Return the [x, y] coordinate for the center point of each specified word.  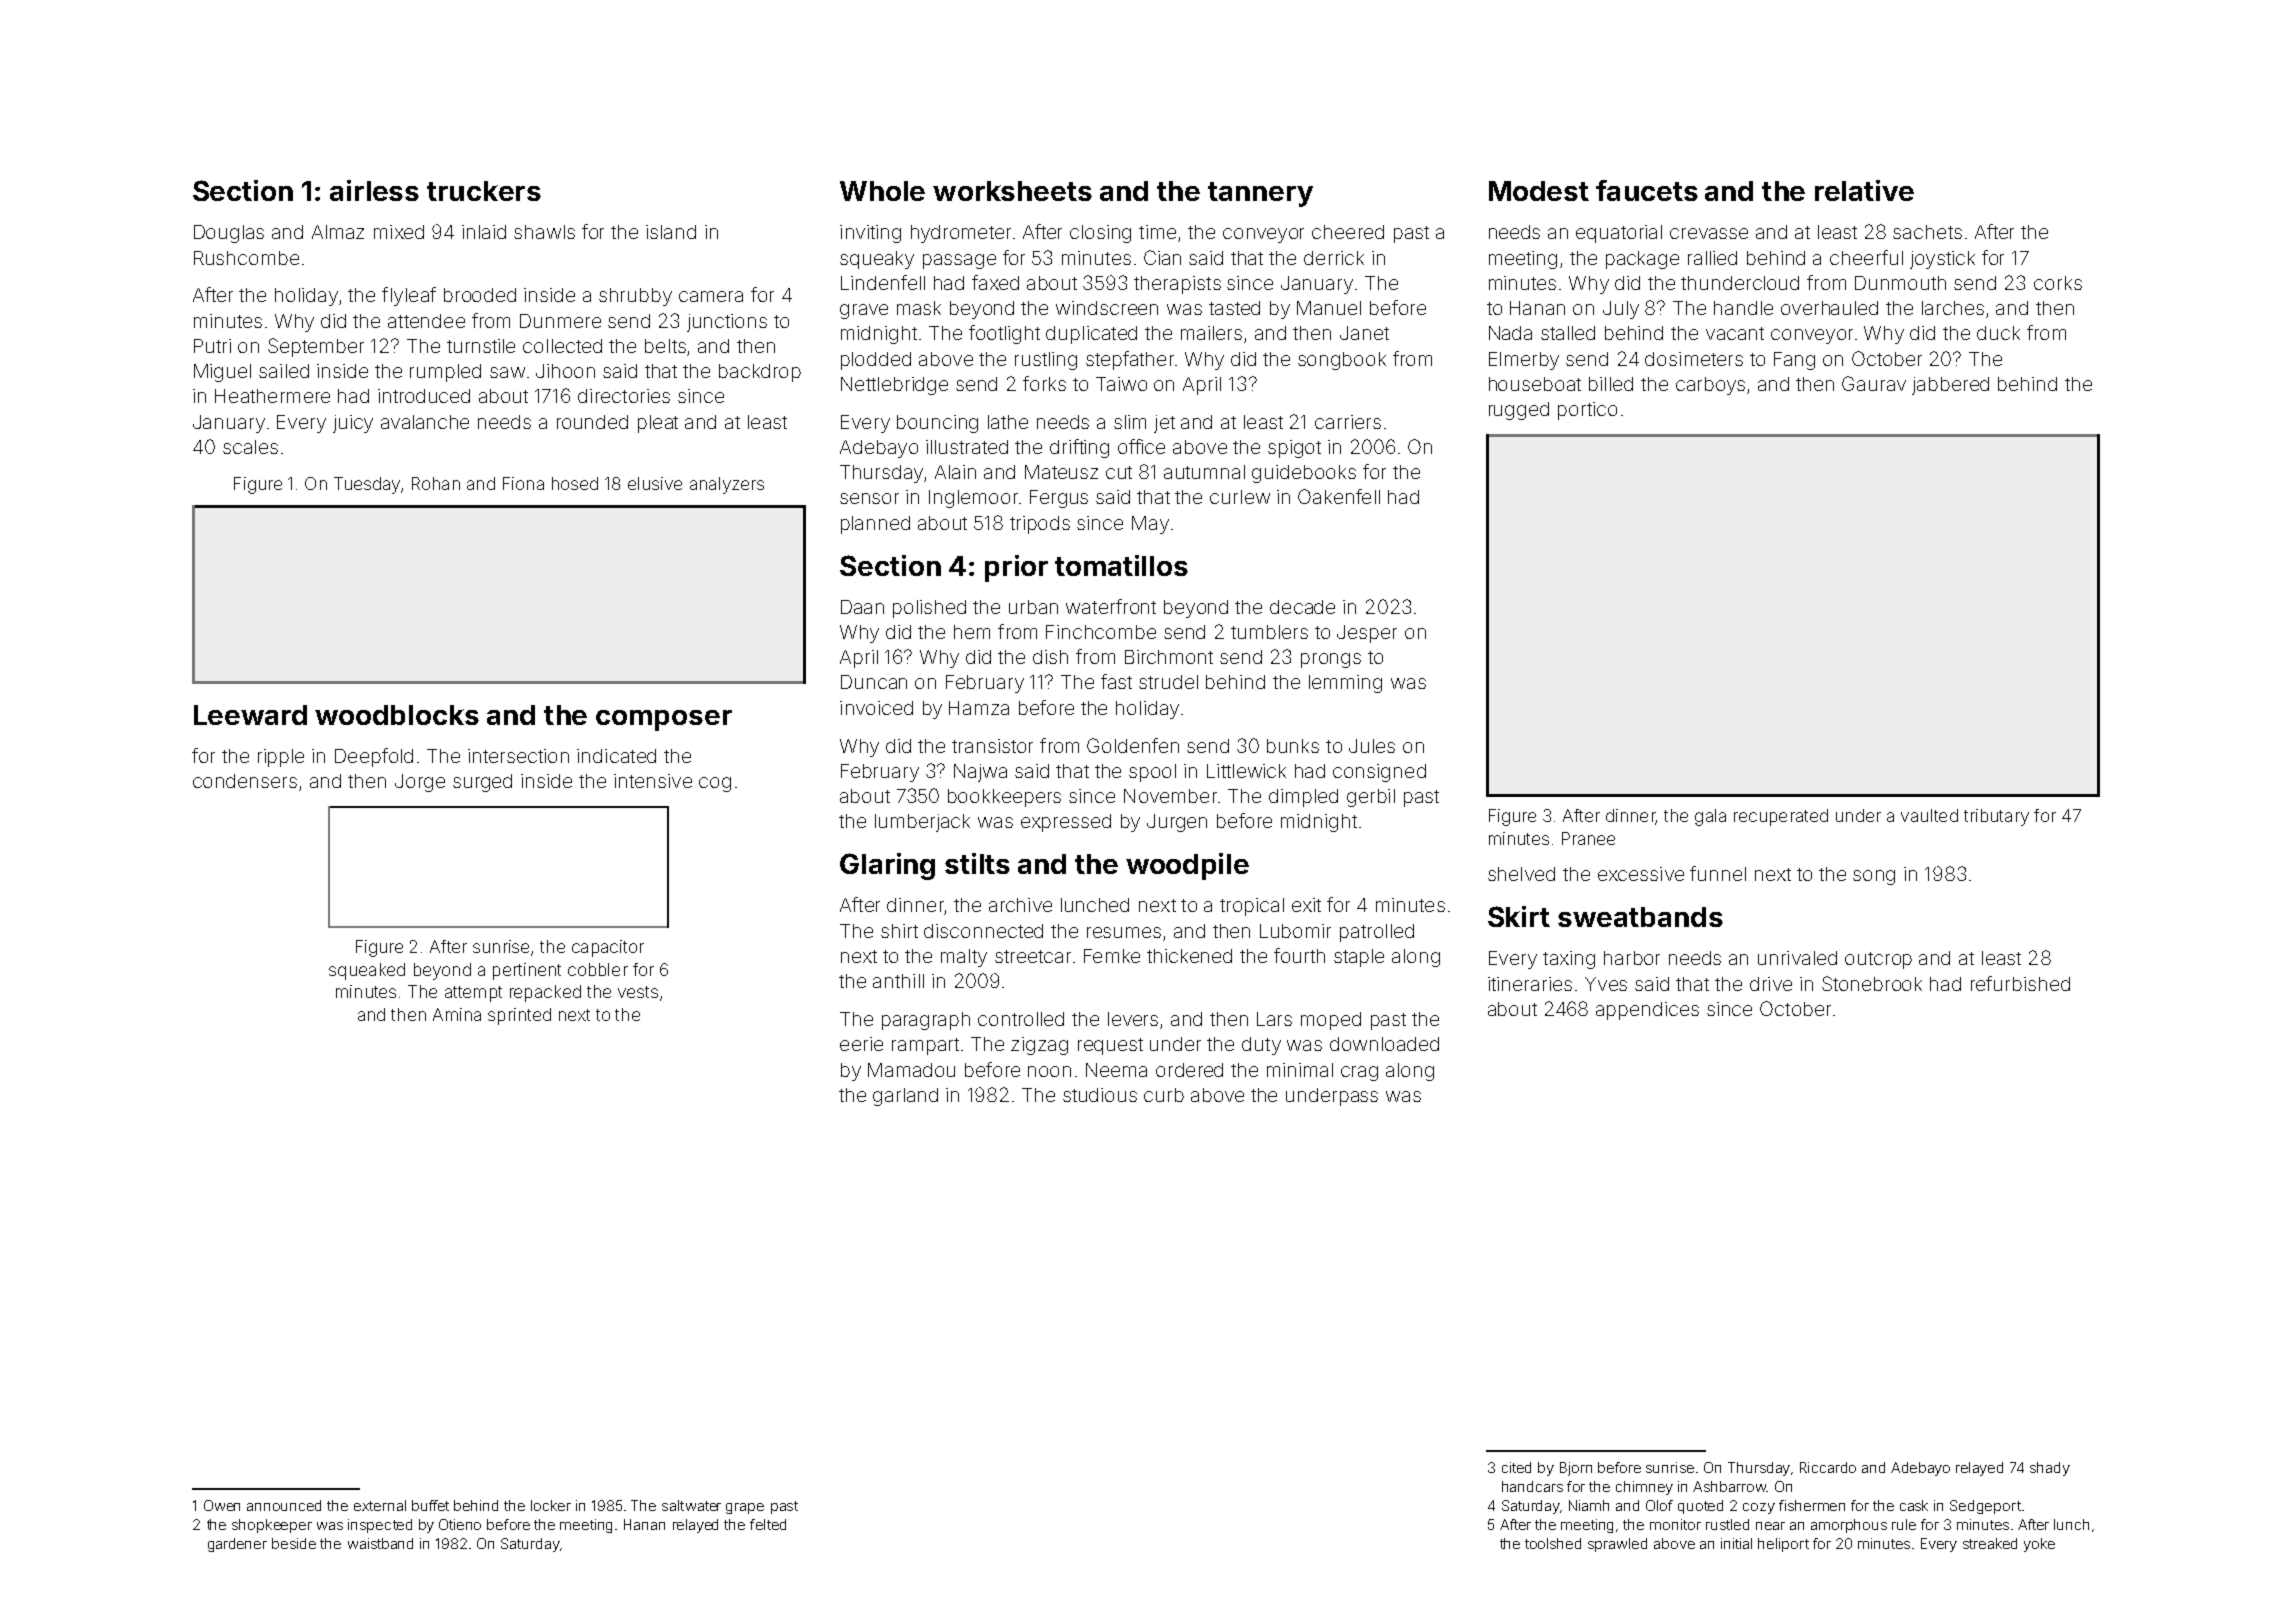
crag [1359, 1073]
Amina [457, 1014]
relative [1864, 190]
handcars [1532, 1486]
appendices [1647, 1011]
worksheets [1012, 191]
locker [551, 1505]
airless [374, 190]
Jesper [1367, 634]
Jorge [420, 783]
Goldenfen [1133, 745]
